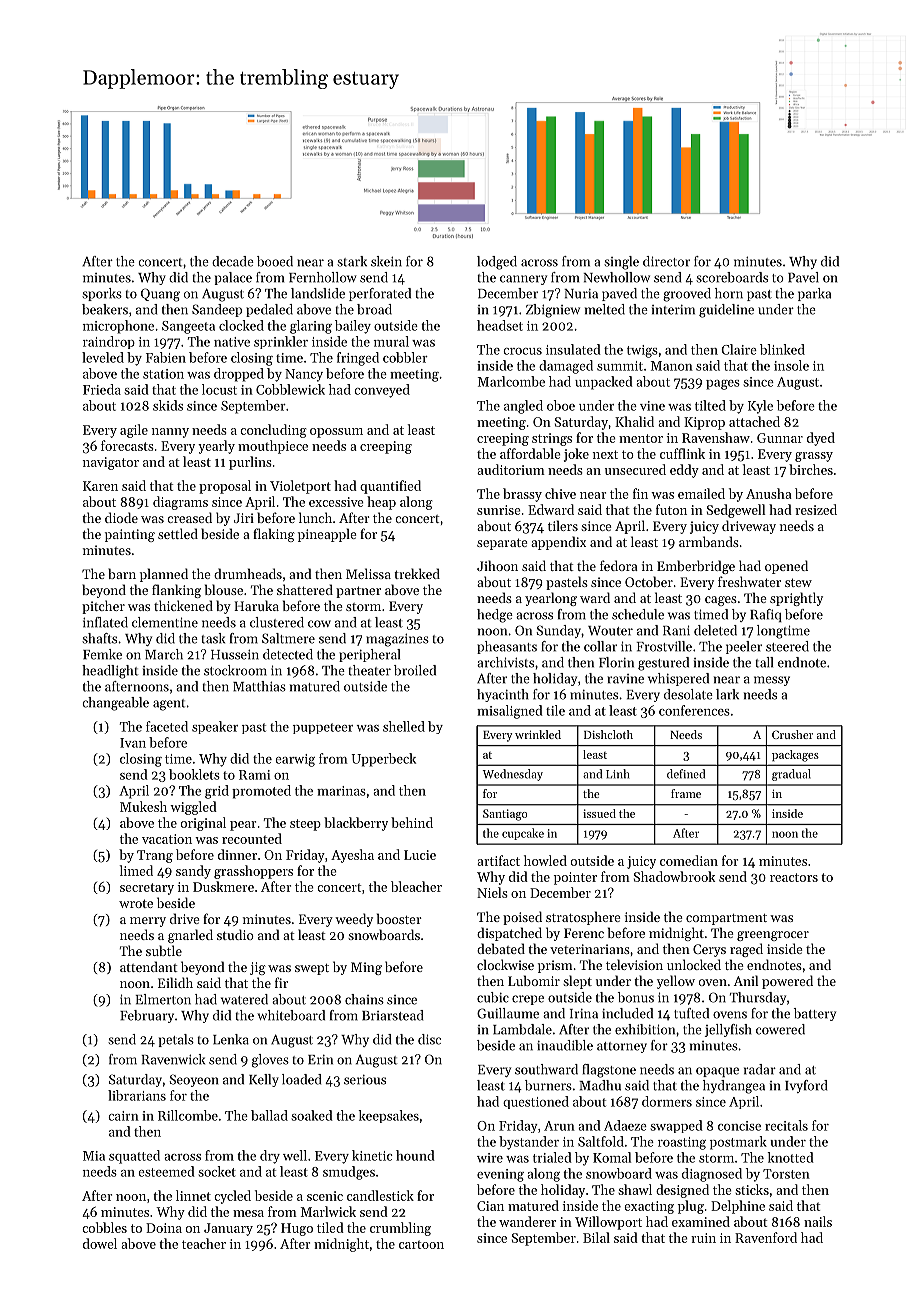 The width and height of the page is (924, 1308). I want to click on cages, so click(721, 601).
